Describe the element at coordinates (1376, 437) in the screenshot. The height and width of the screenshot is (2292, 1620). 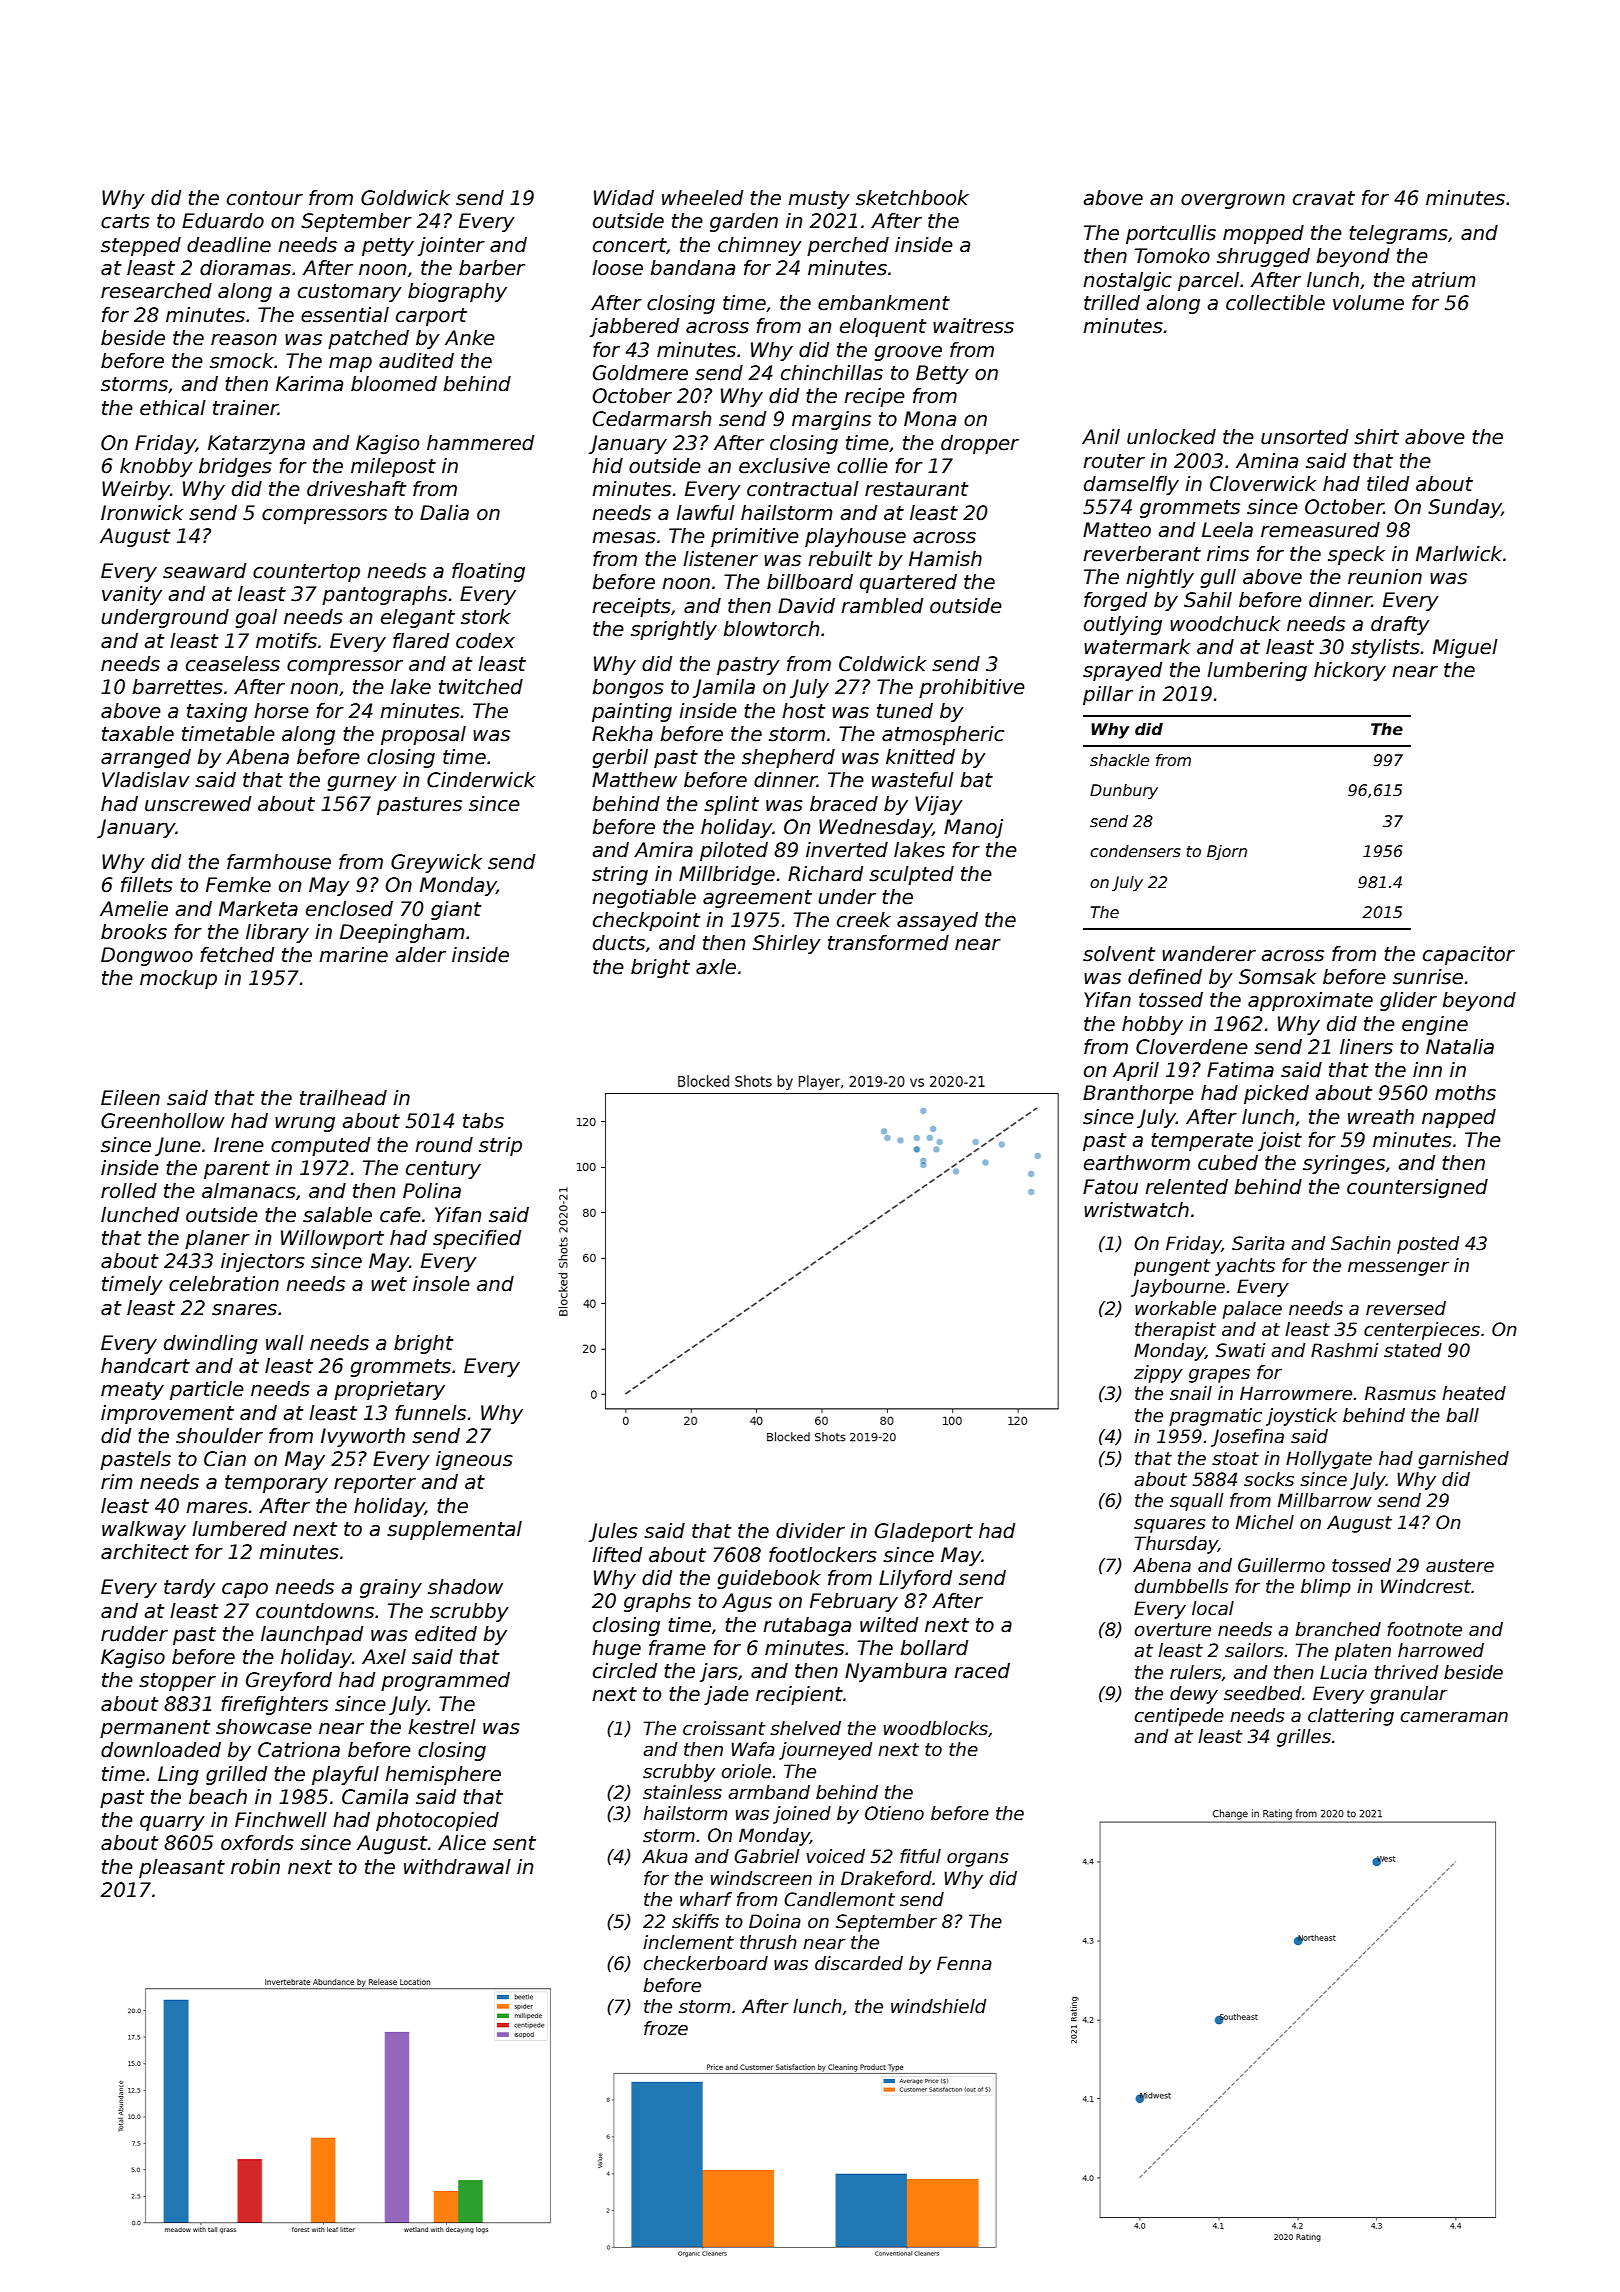
I see `shirt` at that location.
